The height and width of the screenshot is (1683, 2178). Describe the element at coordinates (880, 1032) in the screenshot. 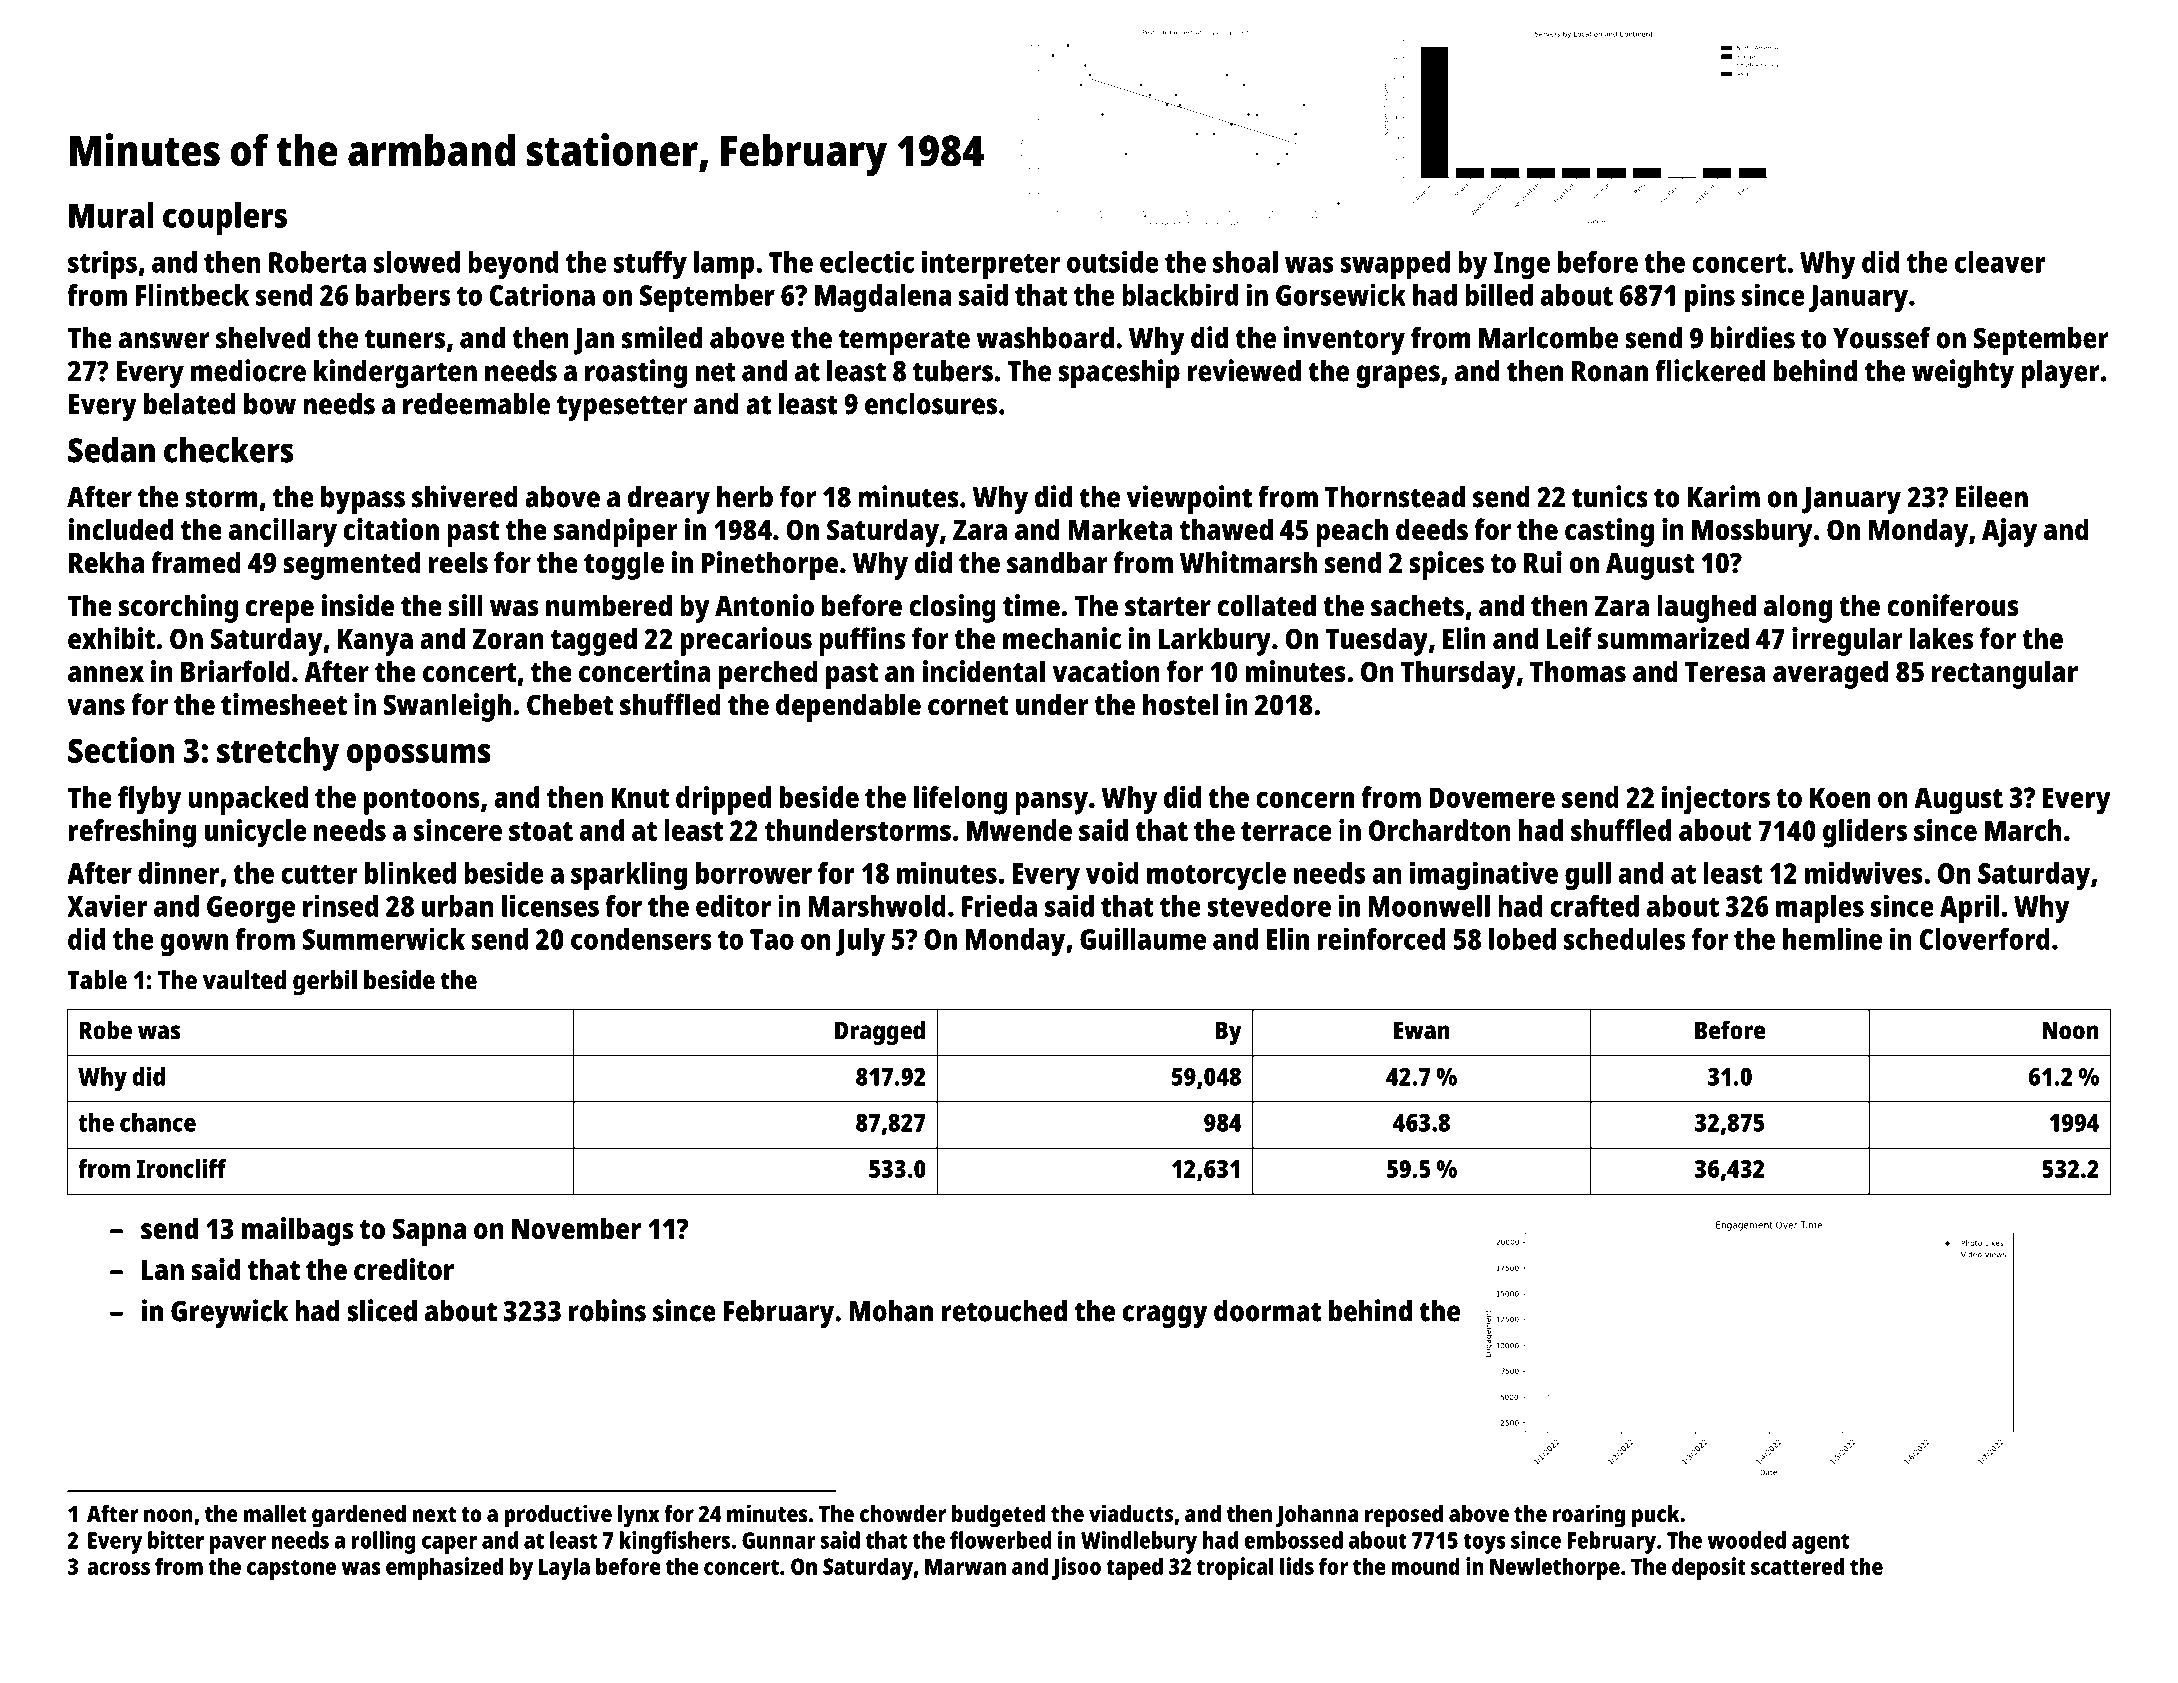

I see `Dragged` at that location.
